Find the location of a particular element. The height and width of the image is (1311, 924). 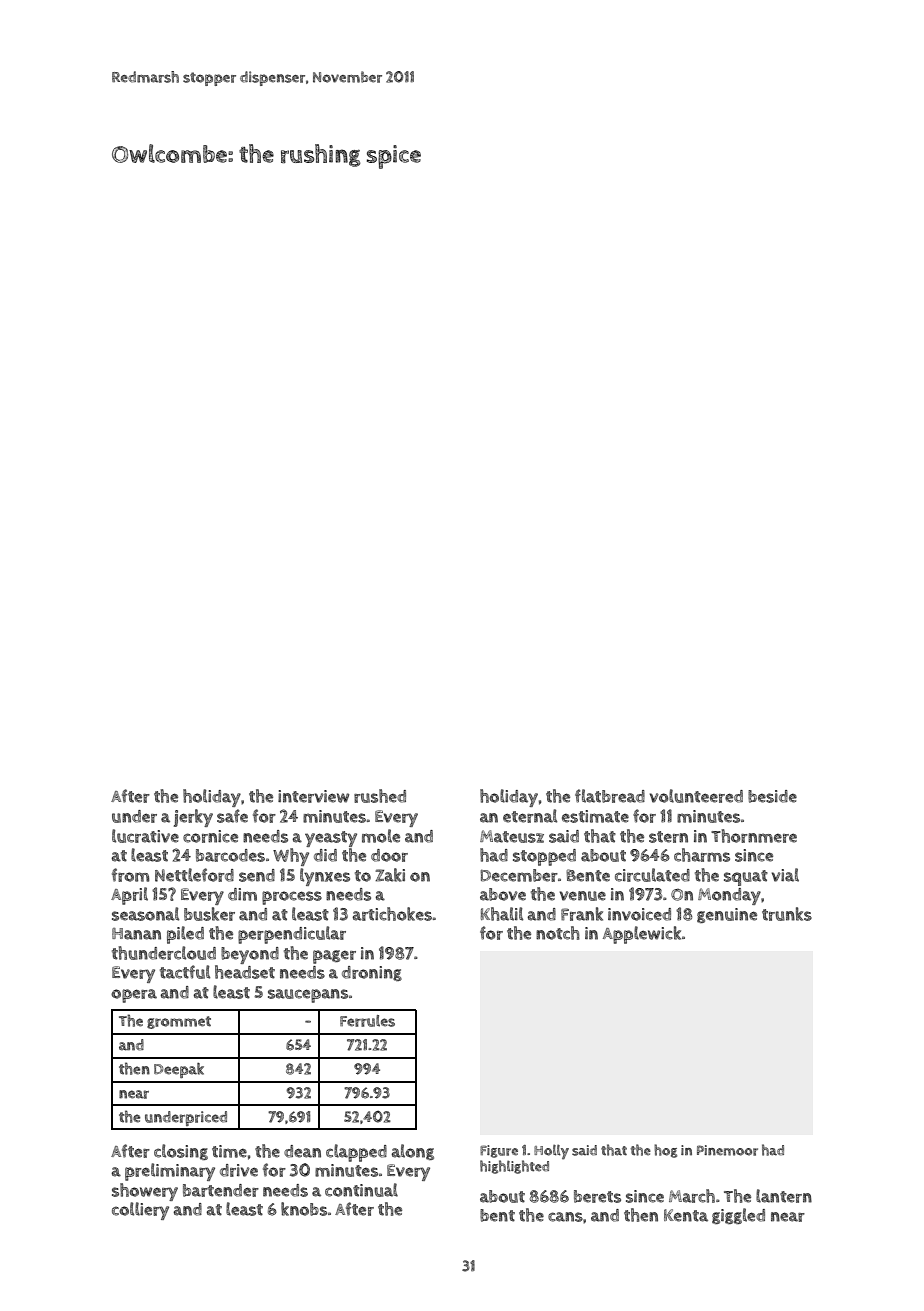

cans is located at coordinates (565, 1217).
